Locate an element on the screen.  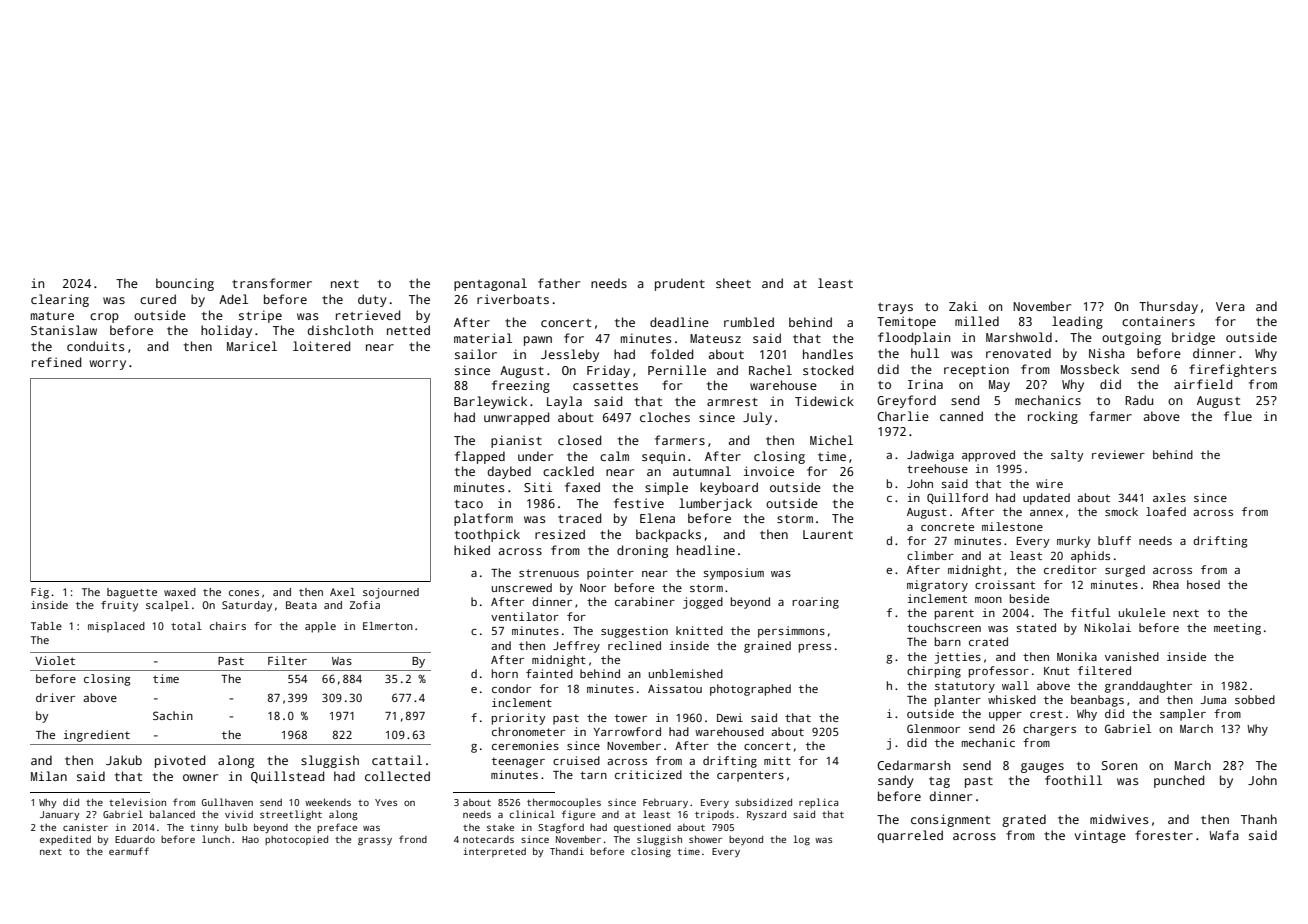
sheet is located at coordinates (733, 283).
